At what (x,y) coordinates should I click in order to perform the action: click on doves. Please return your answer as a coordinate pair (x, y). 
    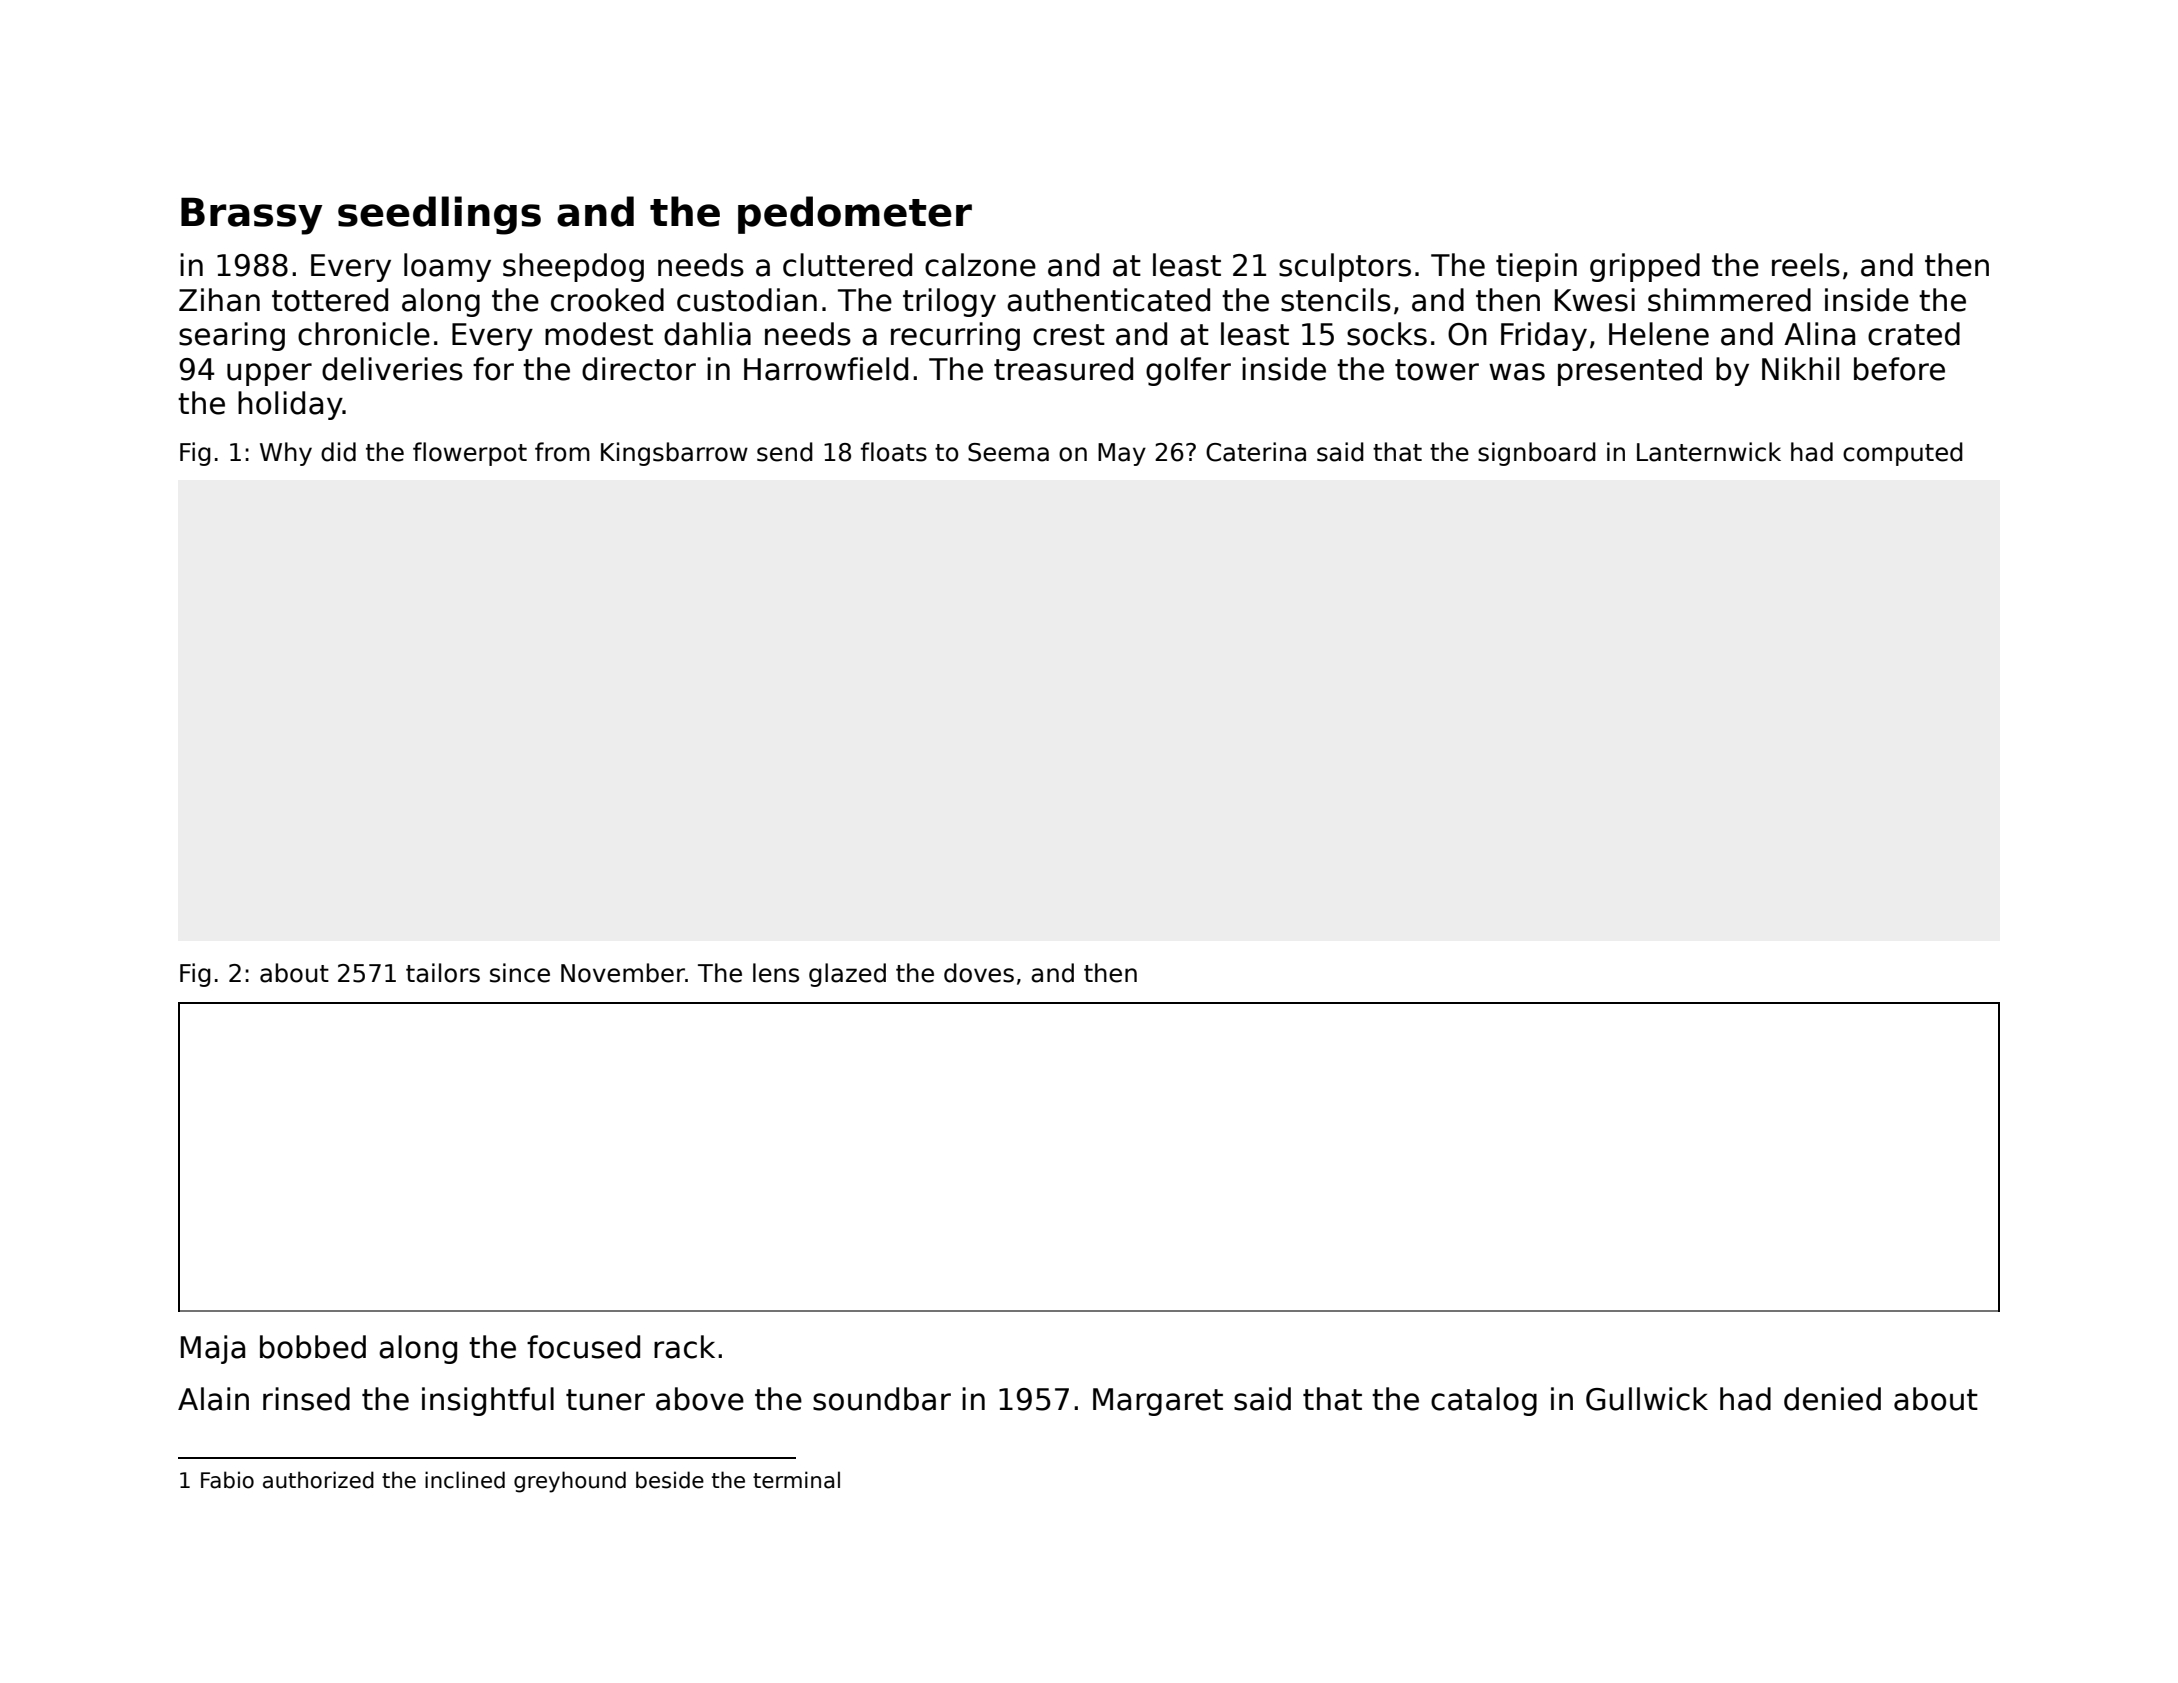
    Looking at the image, I should click on (979, 973).
